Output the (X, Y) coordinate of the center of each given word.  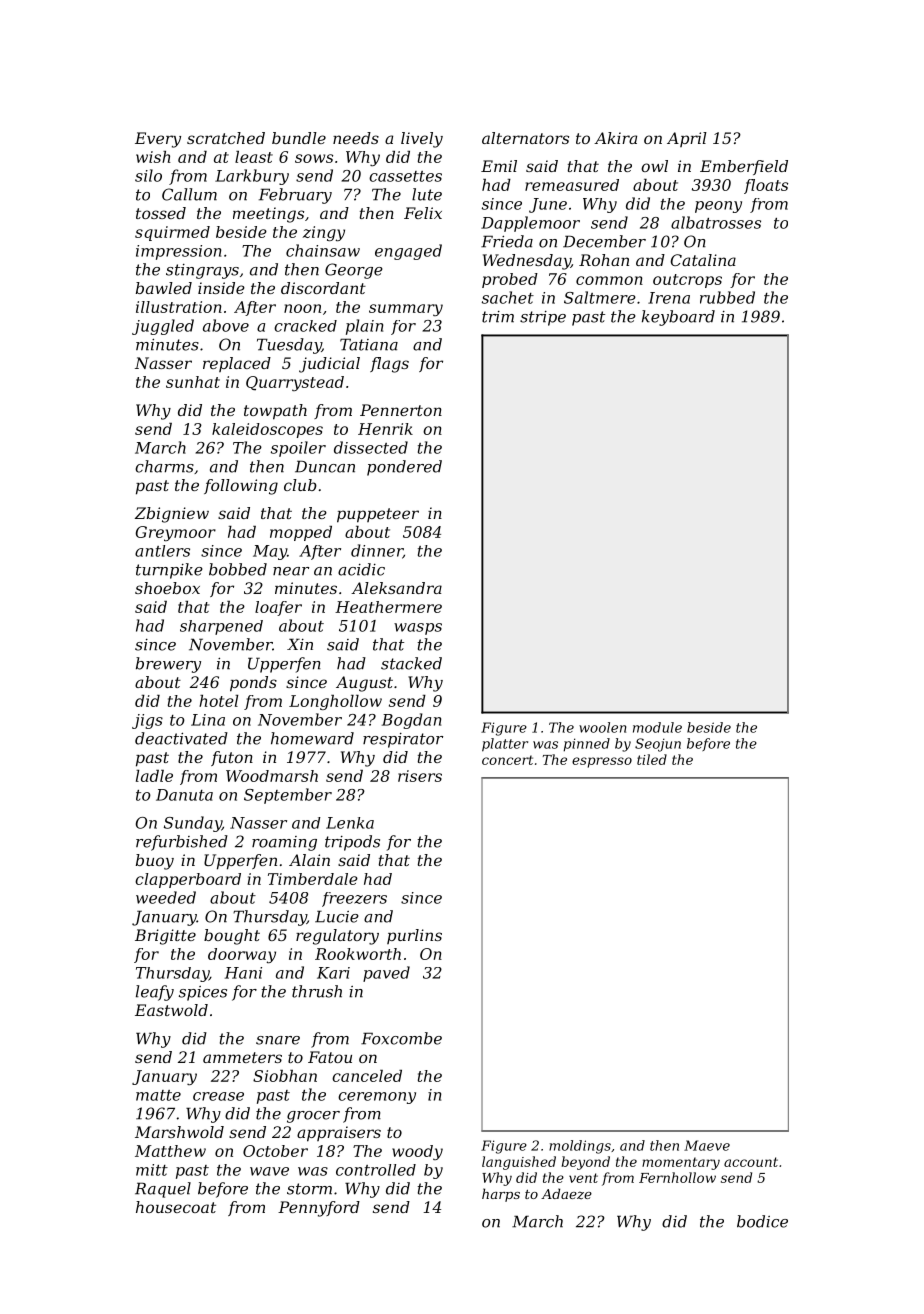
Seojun (658, 745)
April (687, 139)
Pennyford (319, 1209)
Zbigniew (172, 515)
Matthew (170, 1151)
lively (422, 140)
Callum (189, 194)
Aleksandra (396, 588)
